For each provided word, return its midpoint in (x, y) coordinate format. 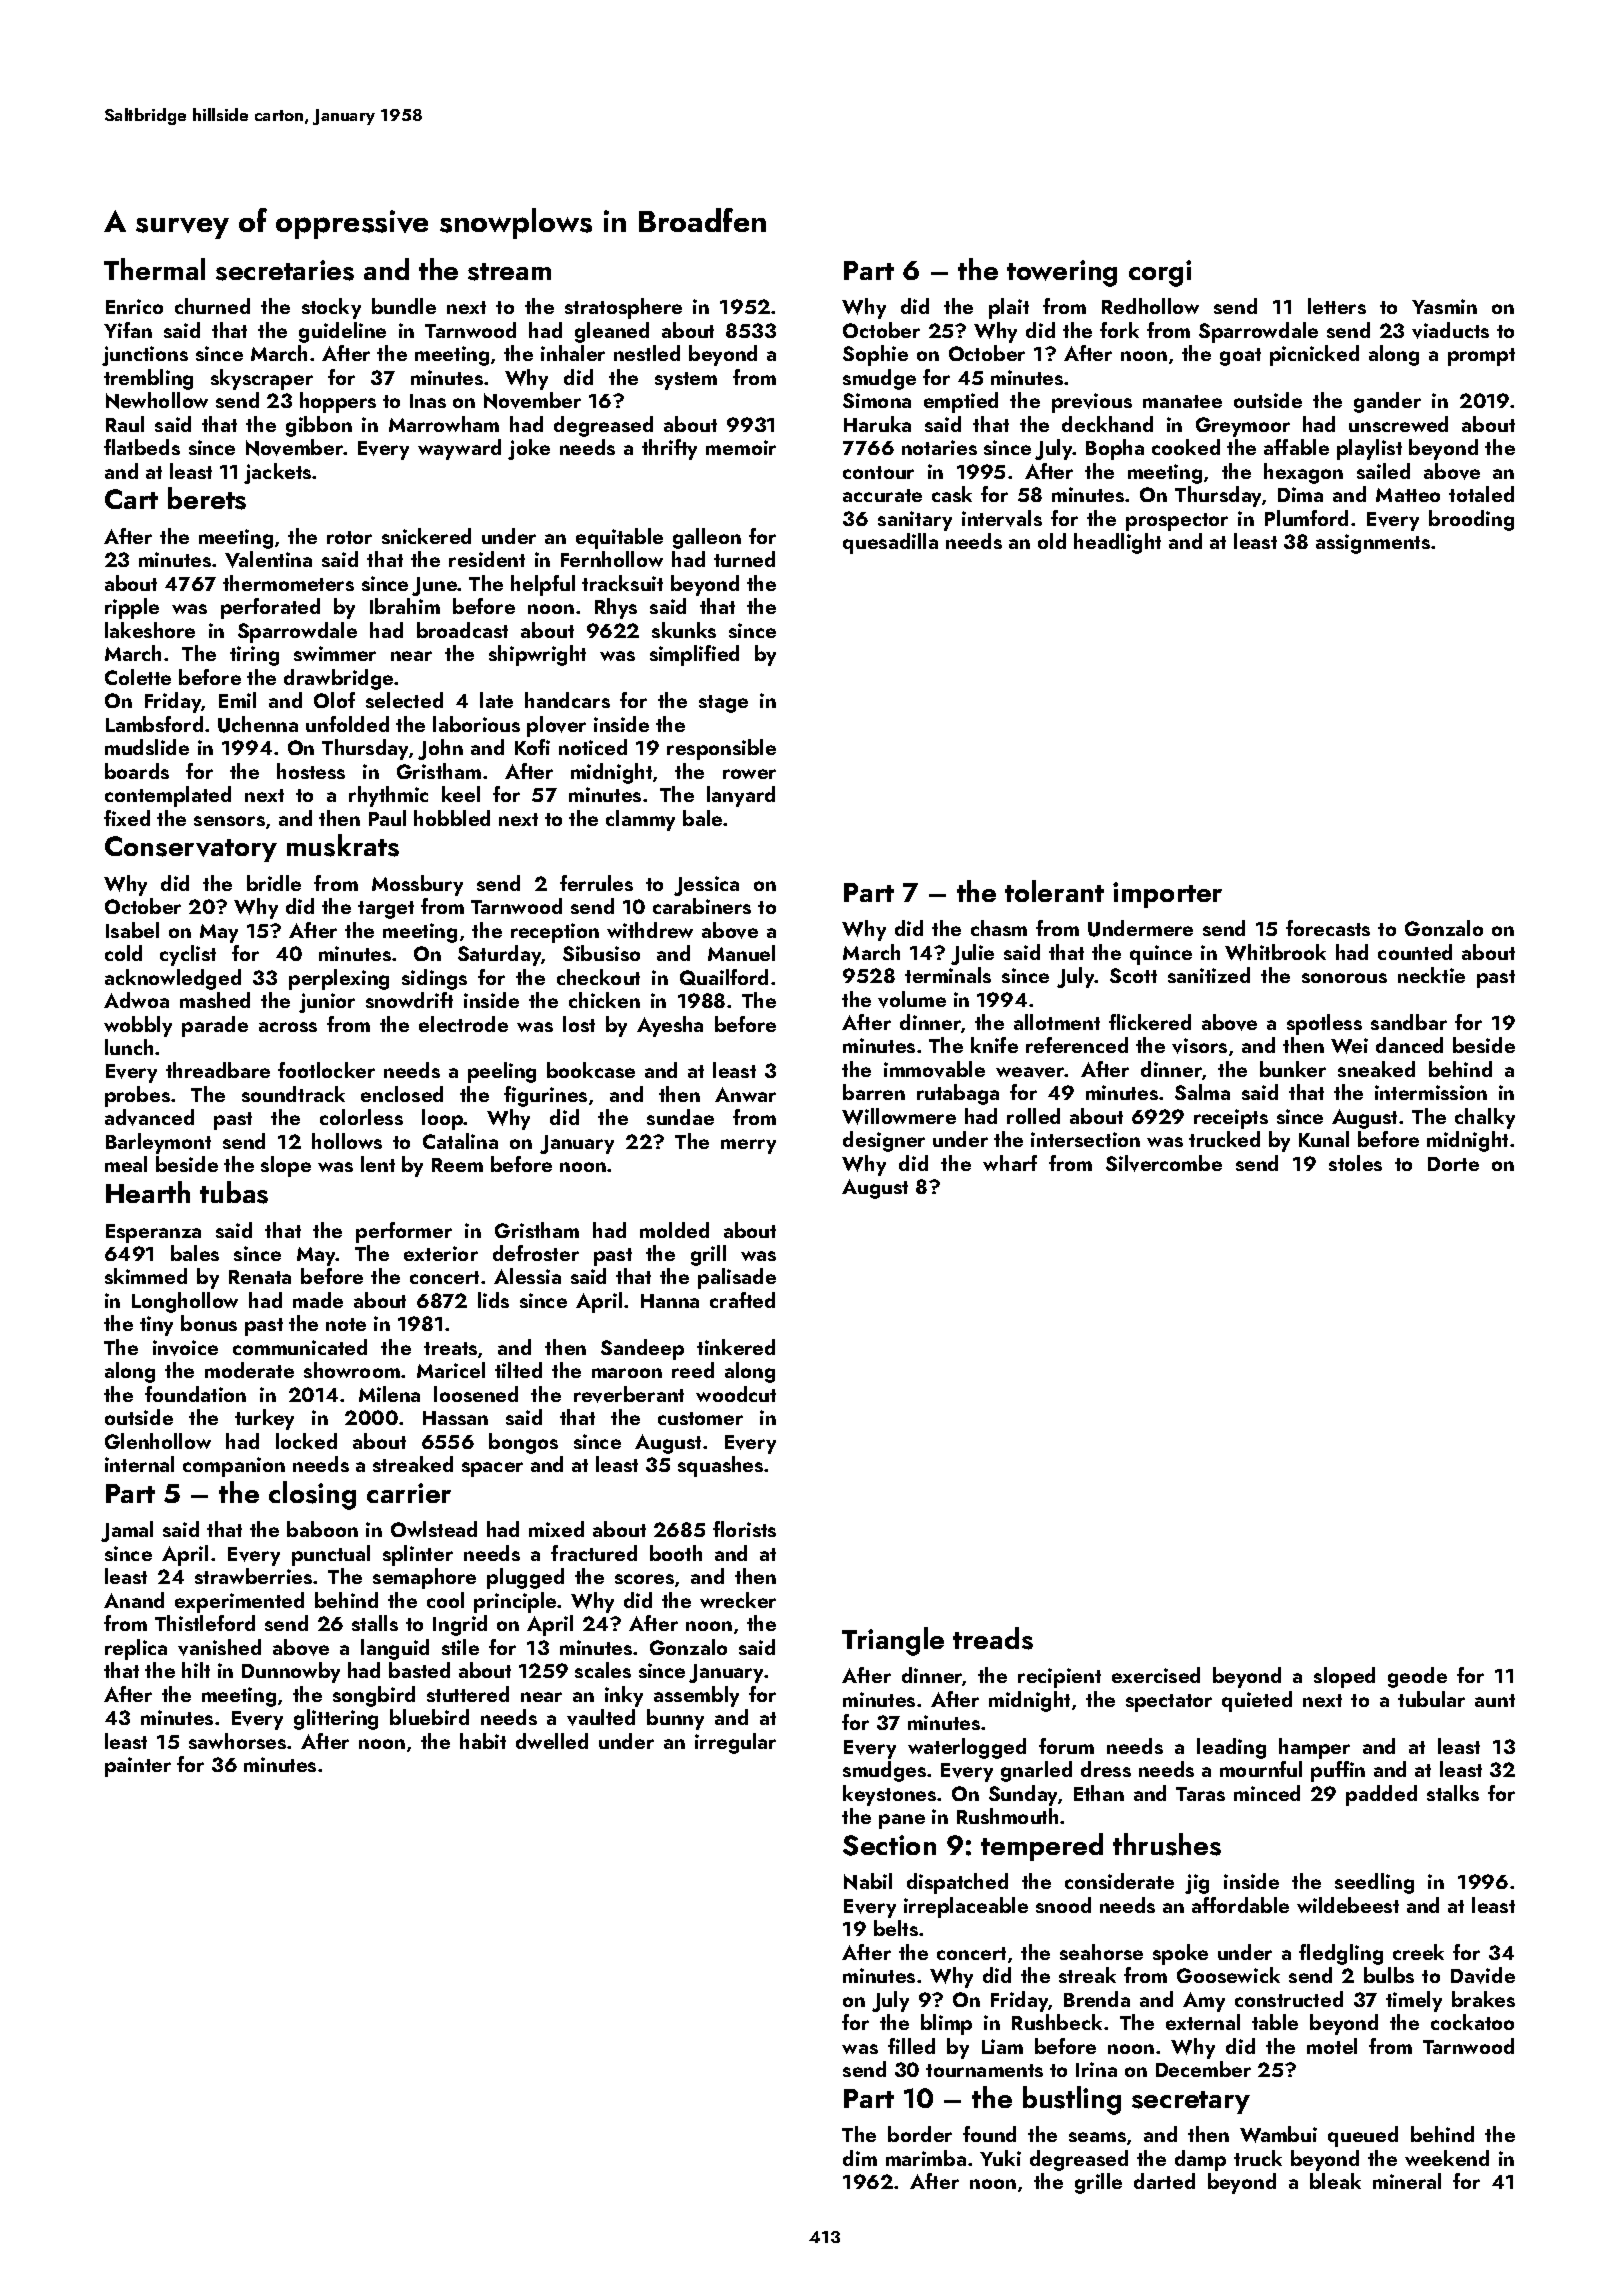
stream (509, 272)
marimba (926, 2158)
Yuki (1000, 2158)
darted (1164, 2181)
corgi (1160, 273)
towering (1062, 273)
